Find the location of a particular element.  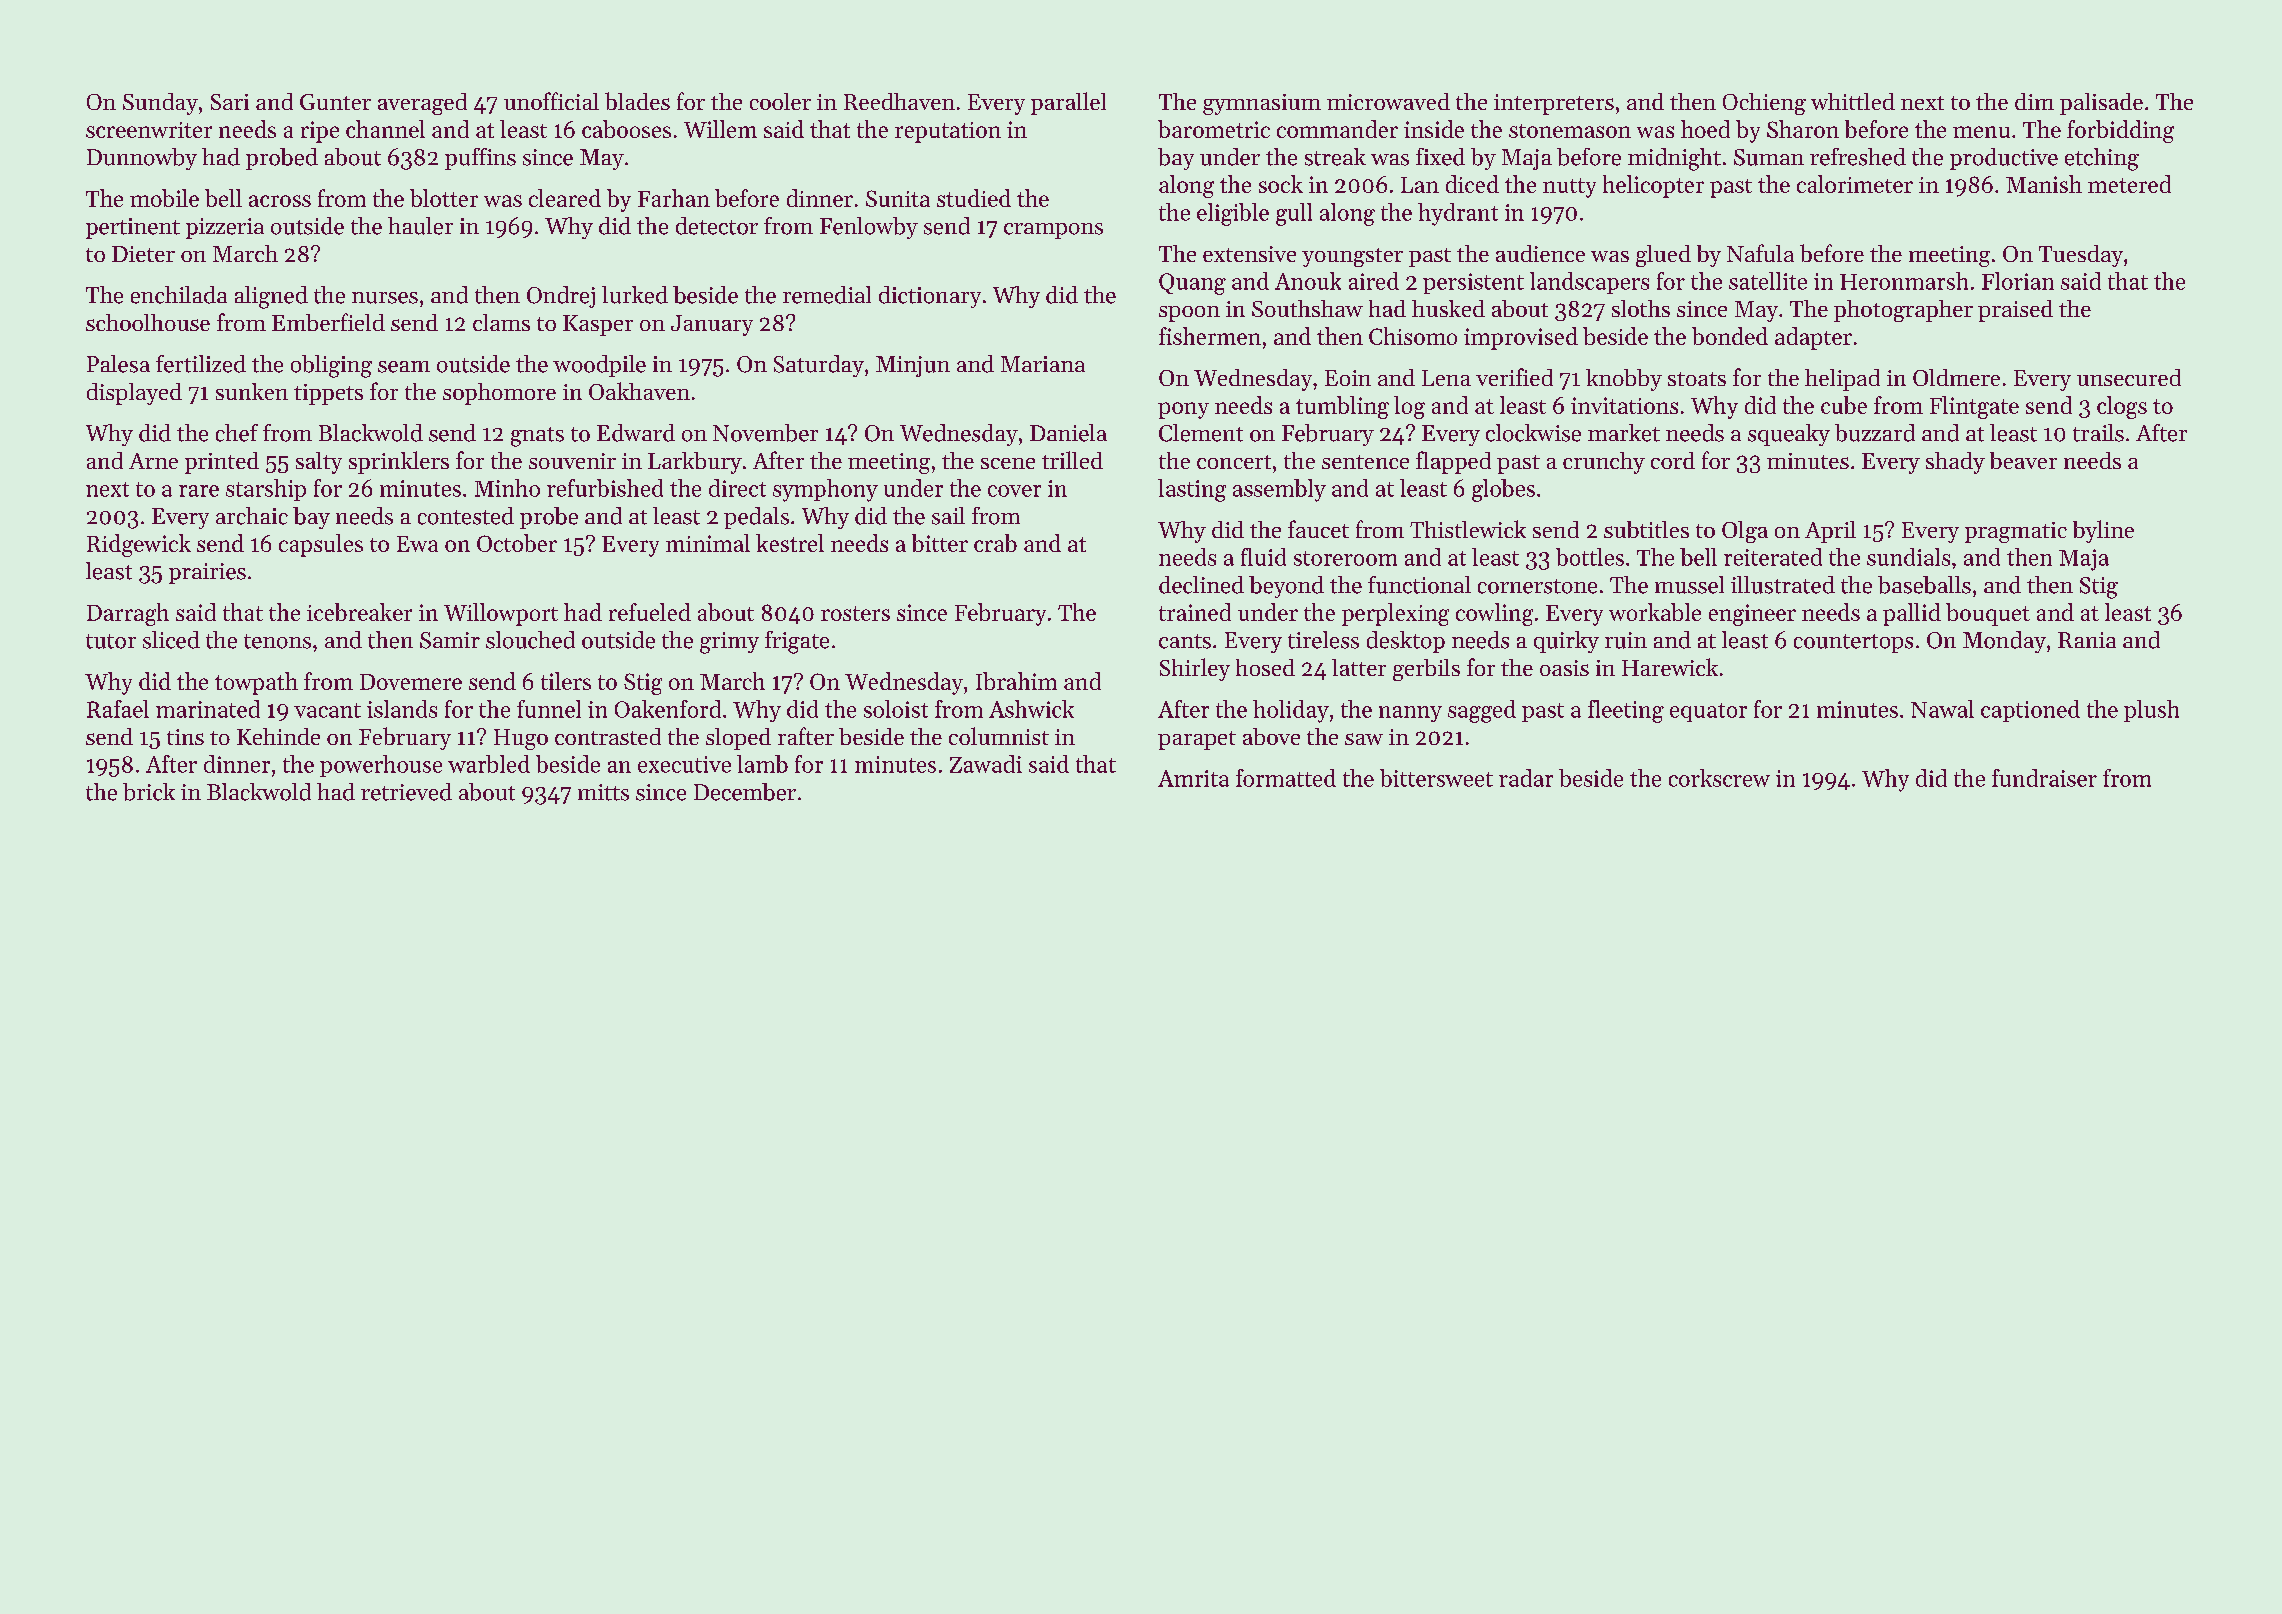

mobile is located at coordinates (164, 198).
